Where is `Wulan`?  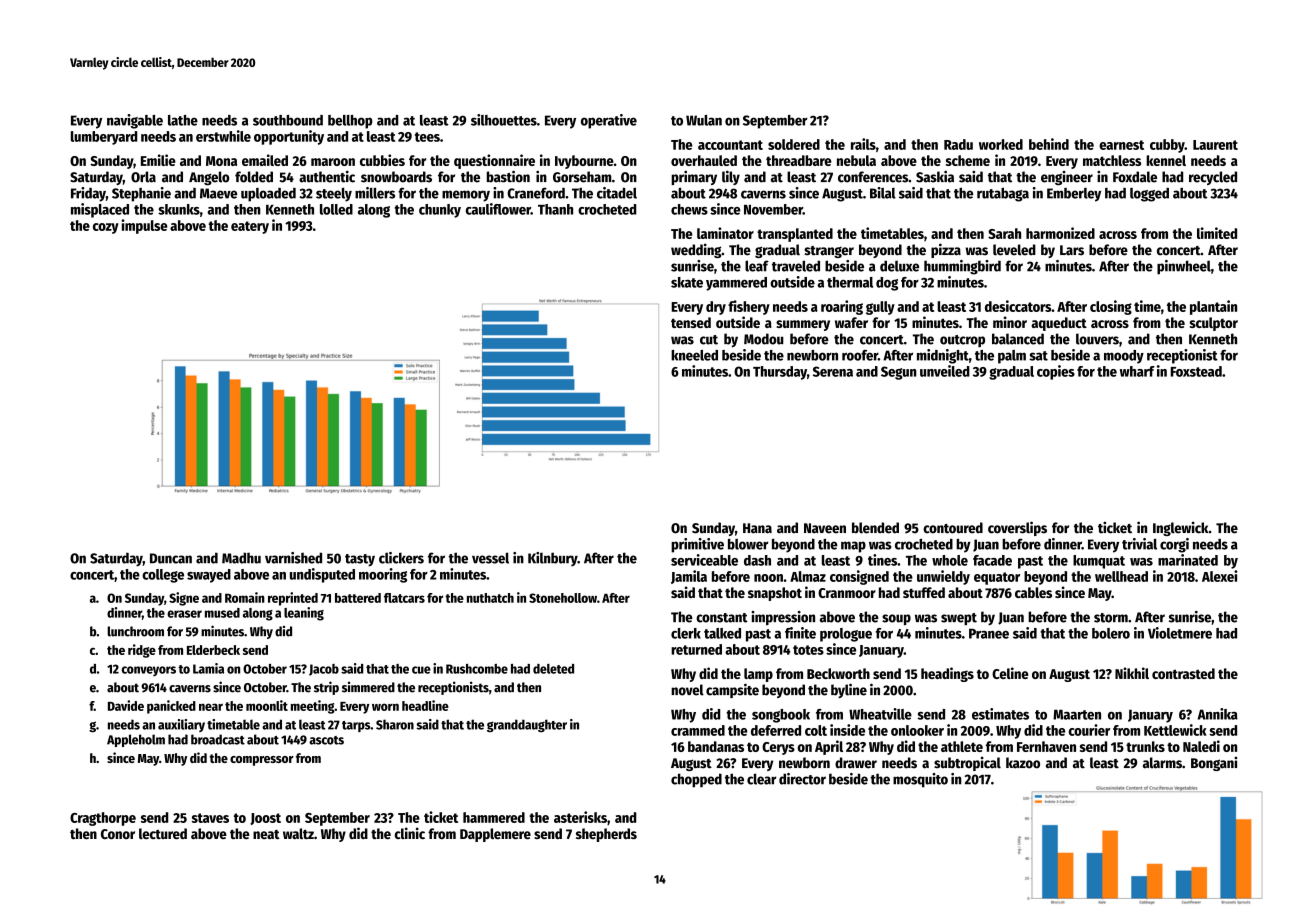 Wulan is located at coordinates (704, 120).
